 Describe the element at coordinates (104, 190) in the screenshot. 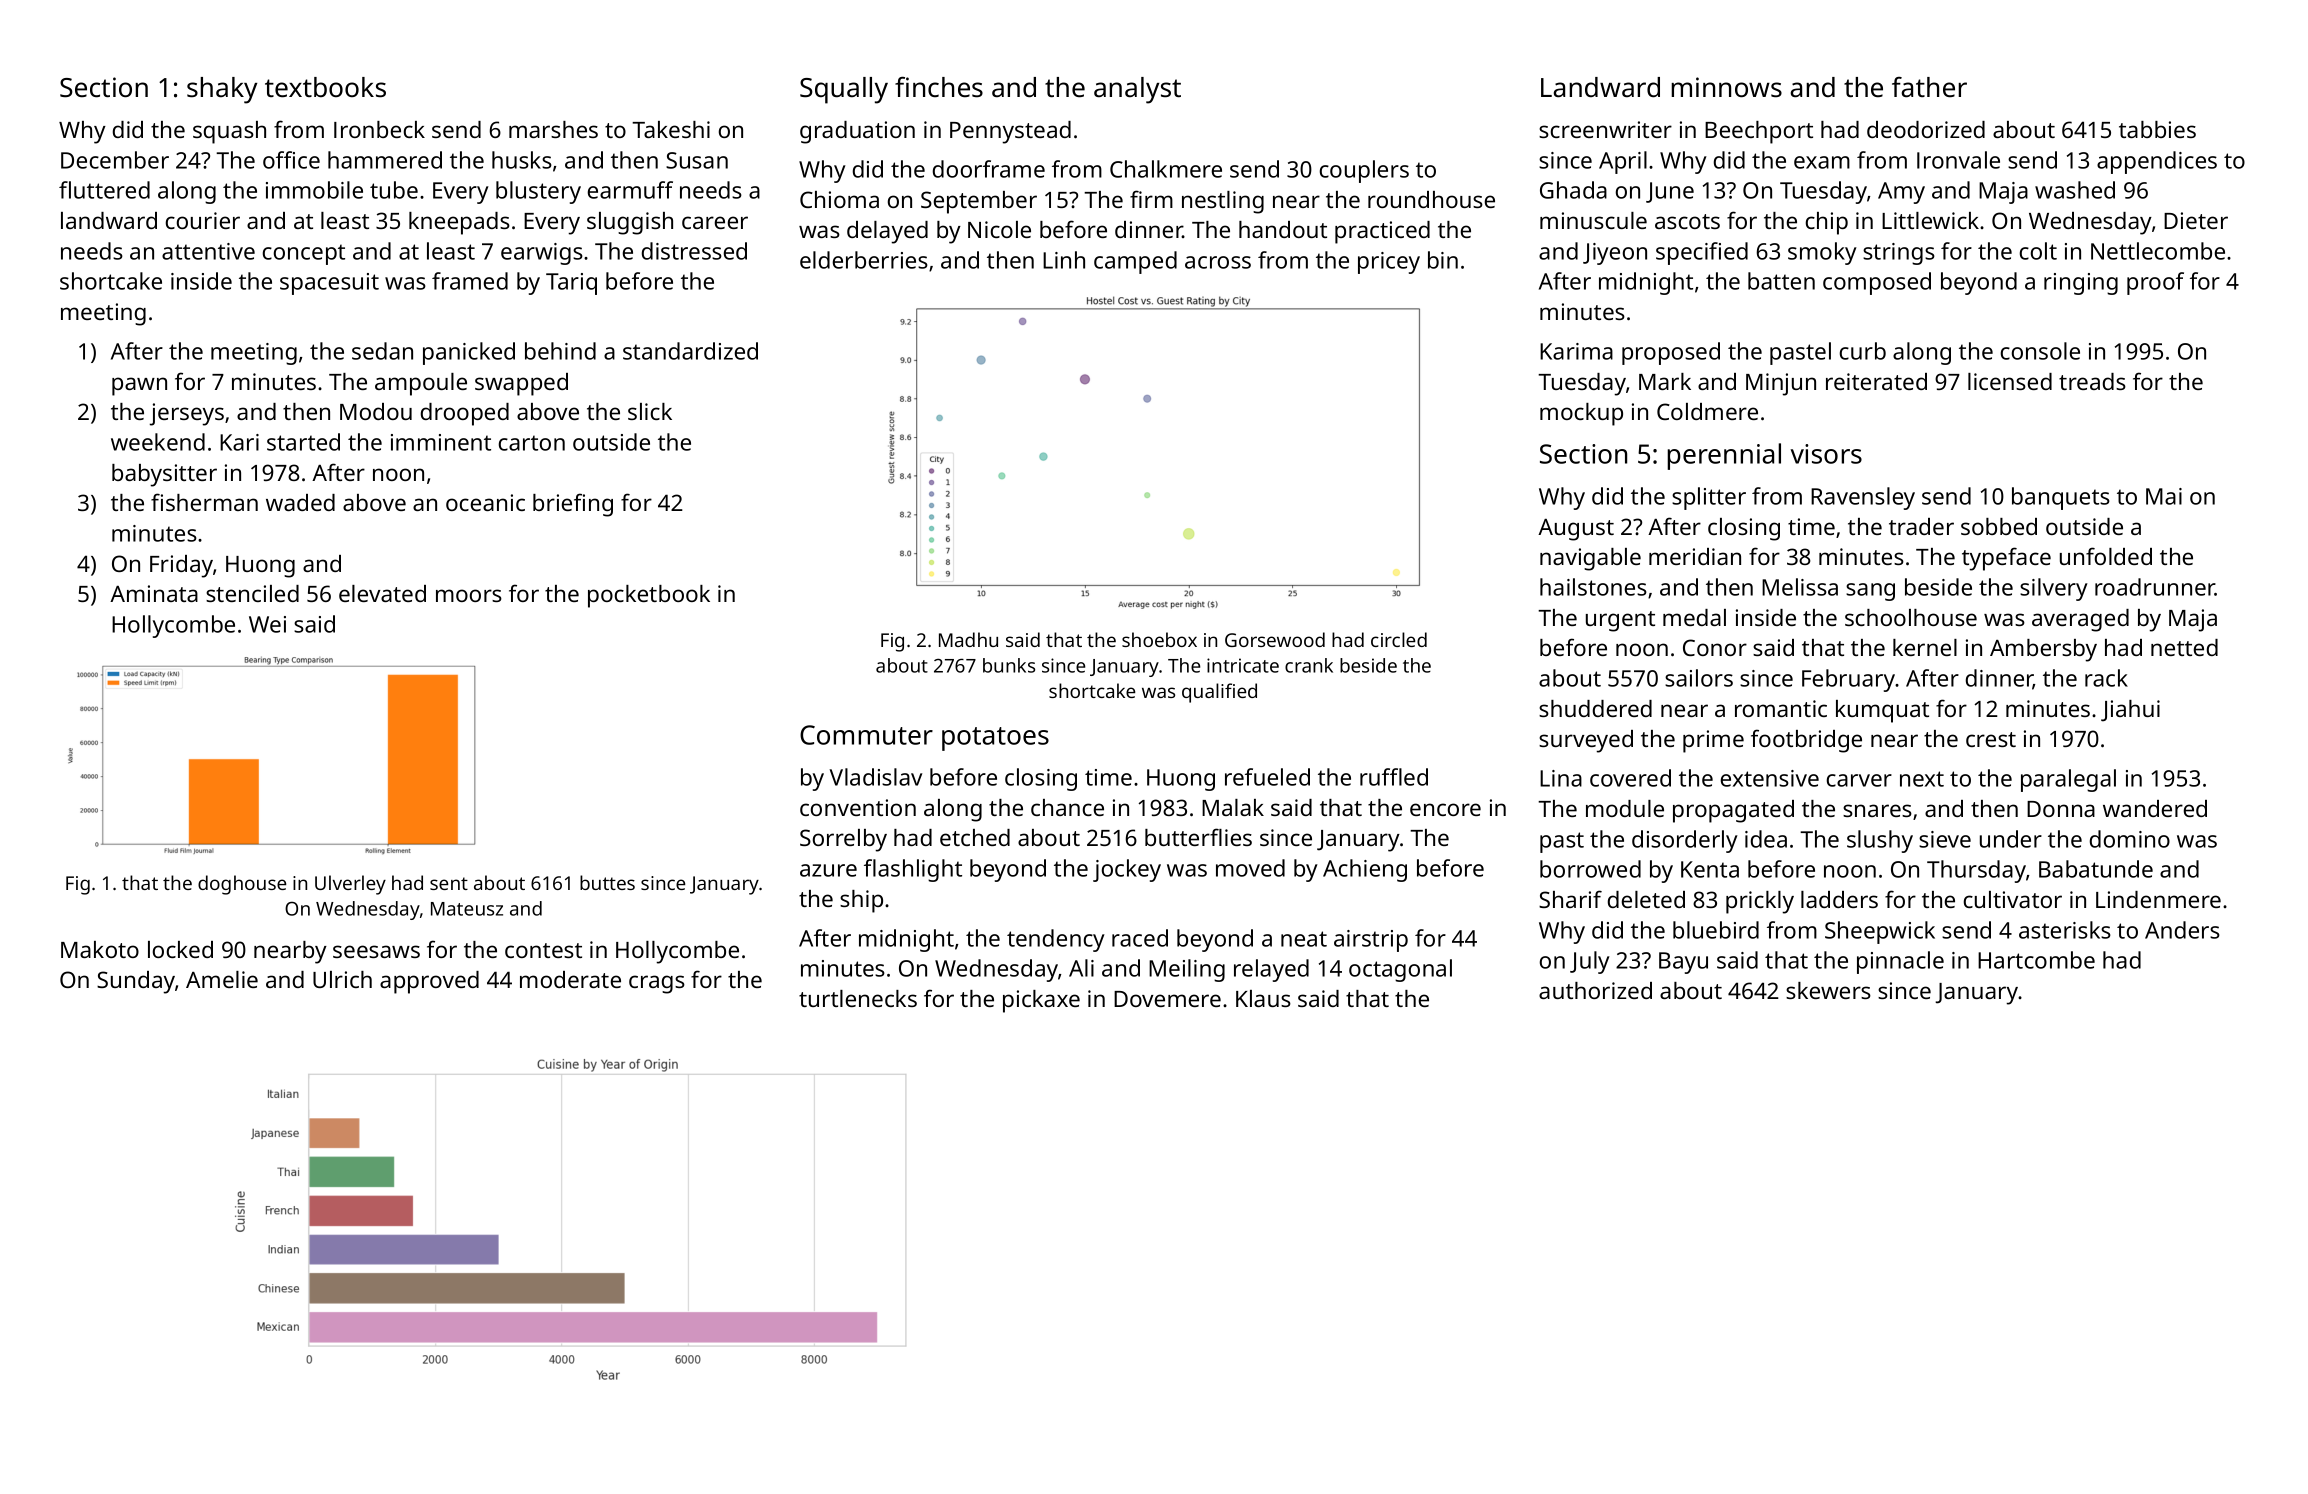

I see `fluttered` at that location.
